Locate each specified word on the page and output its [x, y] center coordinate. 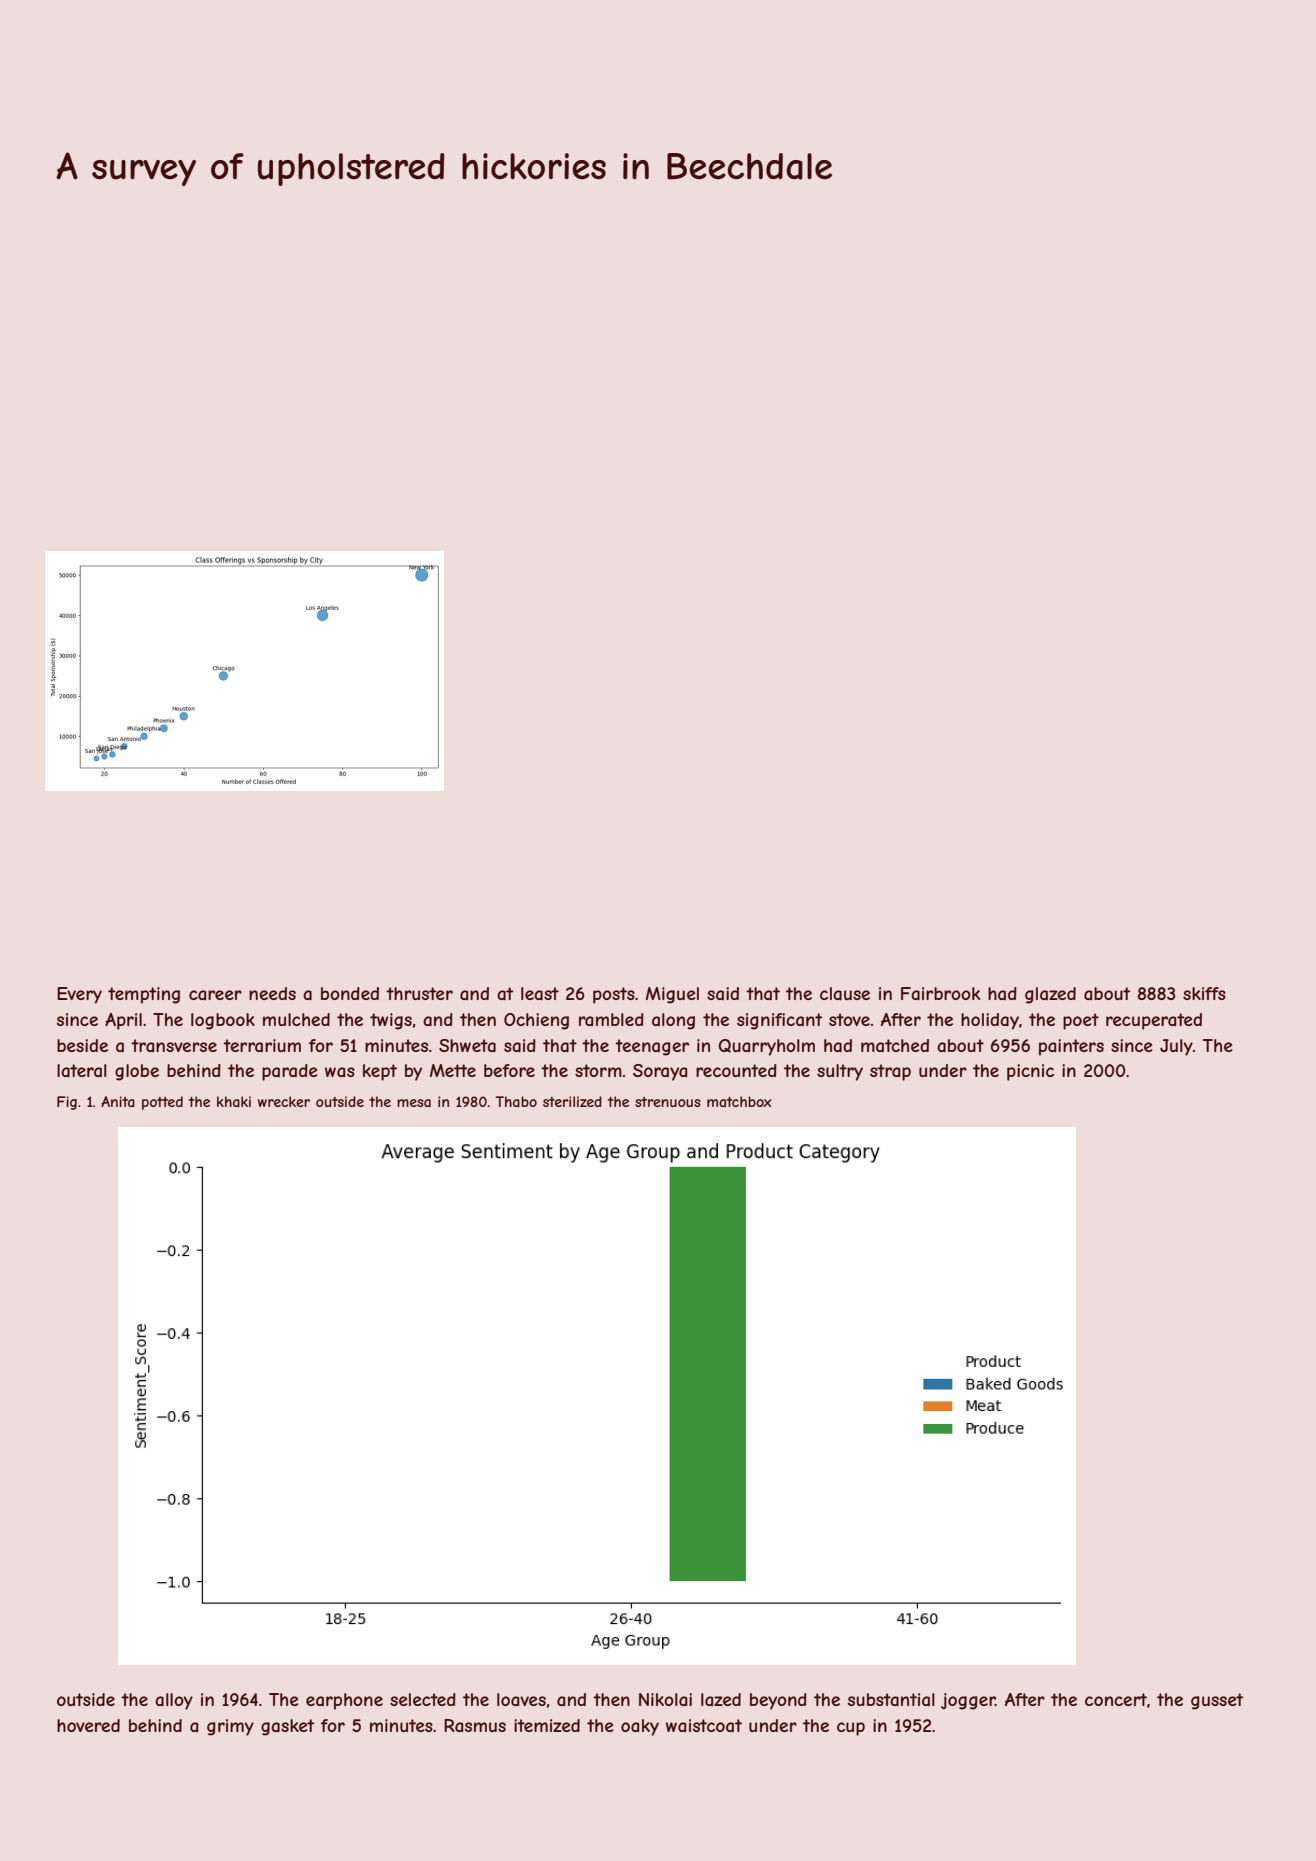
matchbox [739, 1101]
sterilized [572, 1101]
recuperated [1154, 1021]
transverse [174, 1045]
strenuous [668, 1102]
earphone [344, 1701]
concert [1116, 1699]
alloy [174, 1701]
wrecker [284, 1101]
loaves [521, 1699]
